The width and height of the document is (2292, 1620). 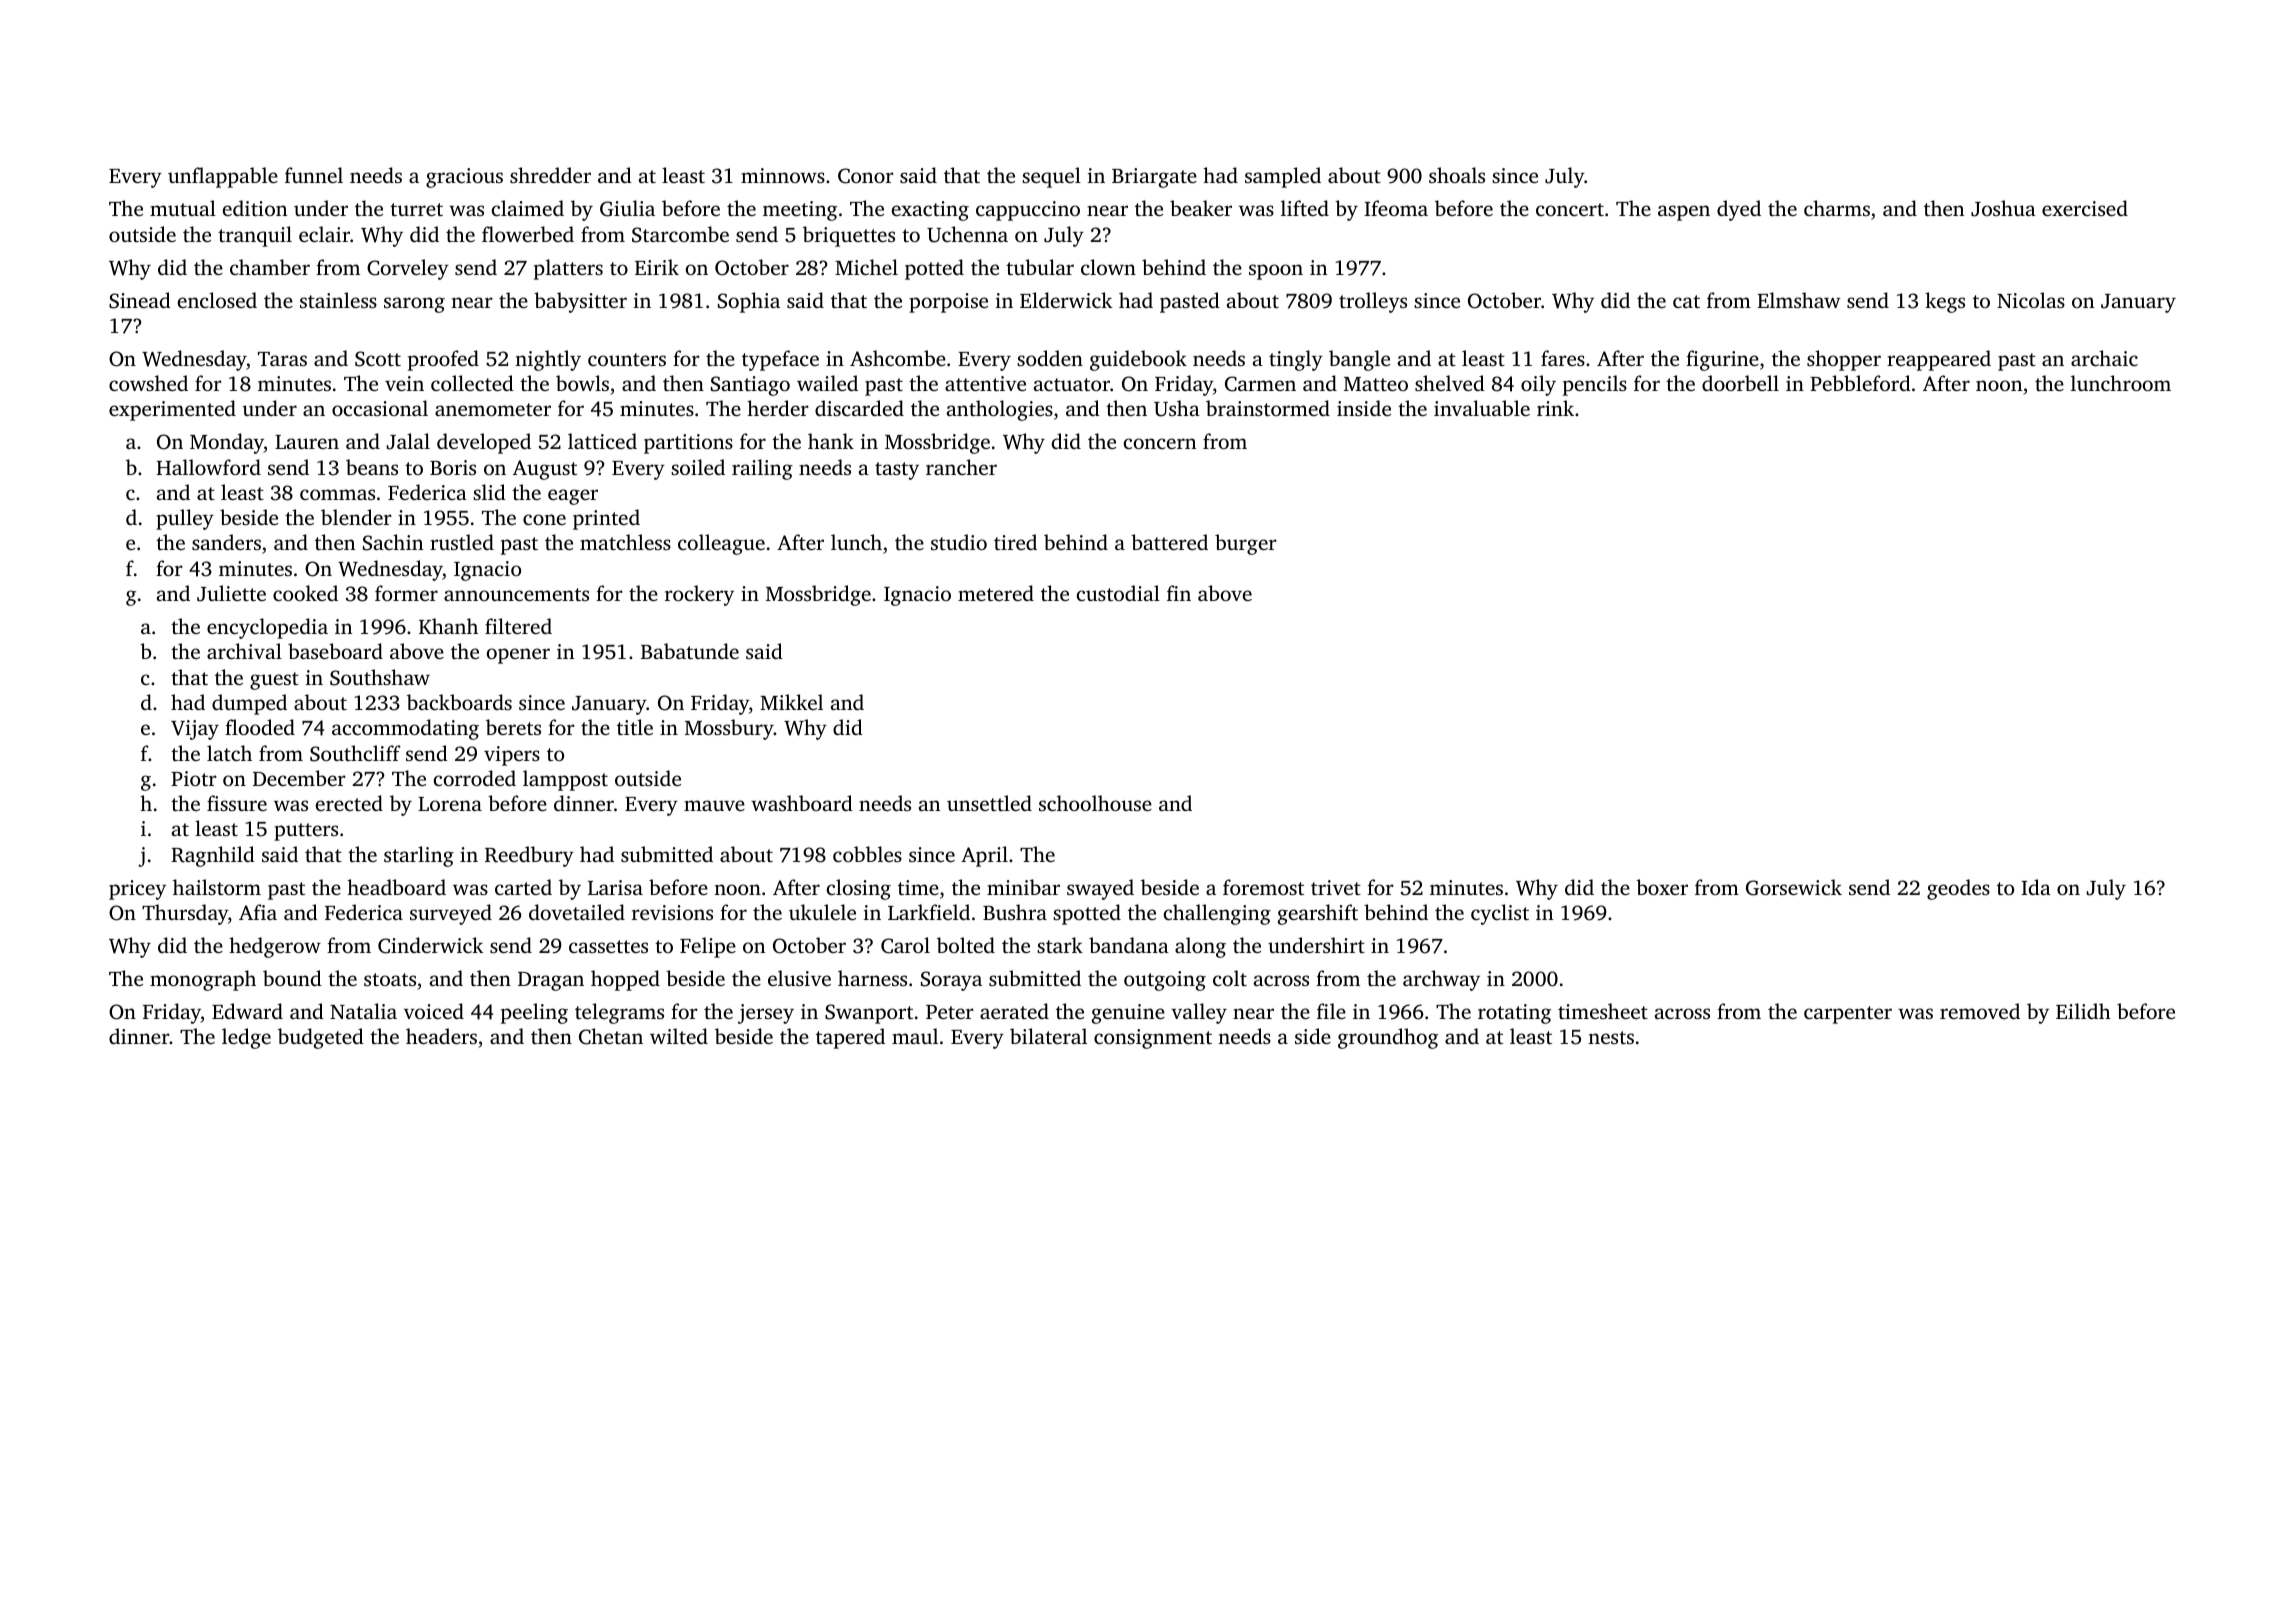 What do you see at coordinates (246, 1038) in the document?
I see `ledge` at bounding box center [246, 1038].
